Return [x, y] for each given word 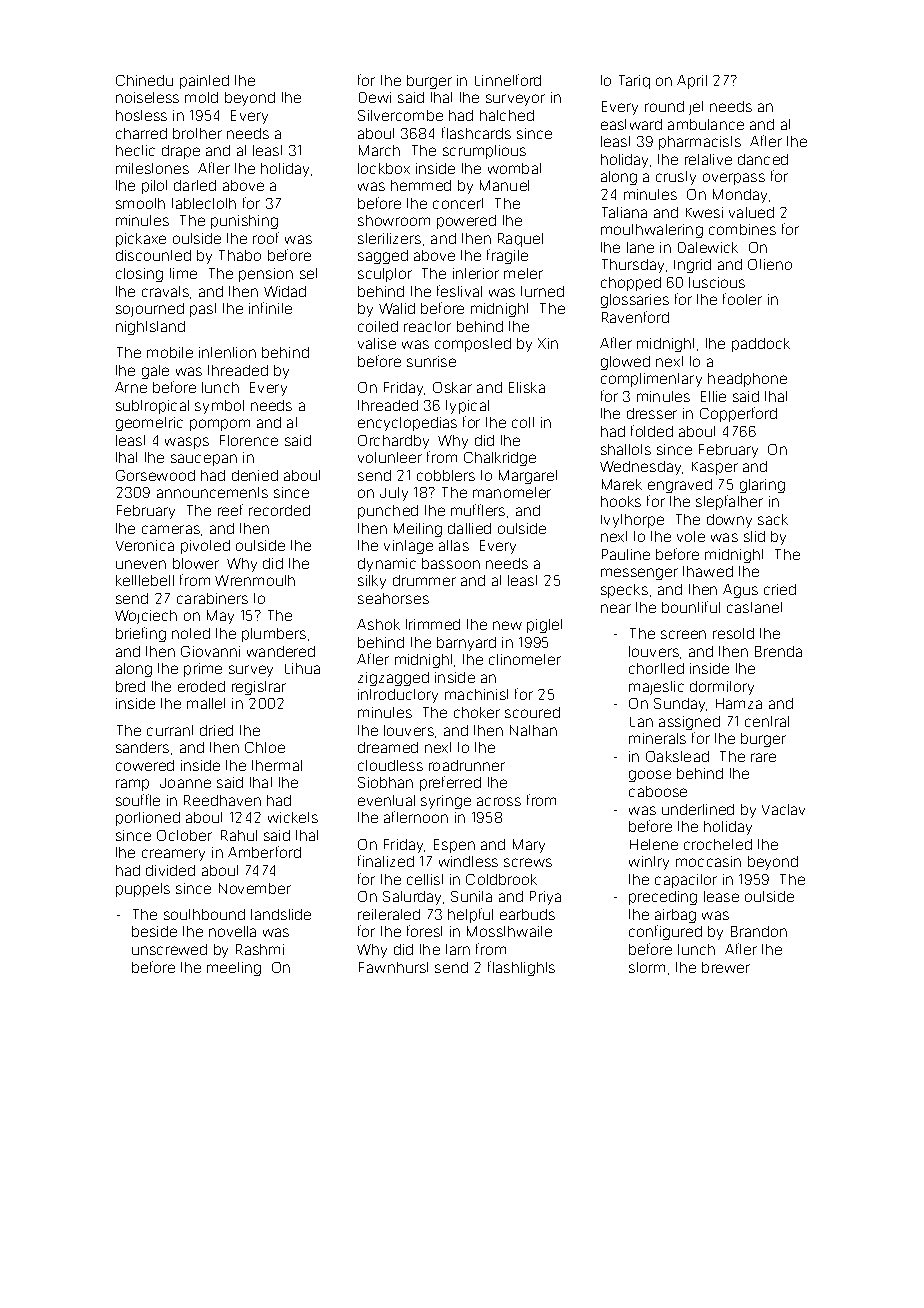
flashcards [476, 133]
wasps [187, 443]
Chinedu [144, 80]
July [394, 494]
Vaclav [783, 809]
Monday [740, 196]
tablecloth [204, 203]
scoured [532, 712]
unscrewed [169, 949]
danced [763, 159]
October [184, 835]
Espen [454, 846]
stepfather [729, 502]
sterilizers [389, 238]
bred [130, 686]
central [767, 721]
